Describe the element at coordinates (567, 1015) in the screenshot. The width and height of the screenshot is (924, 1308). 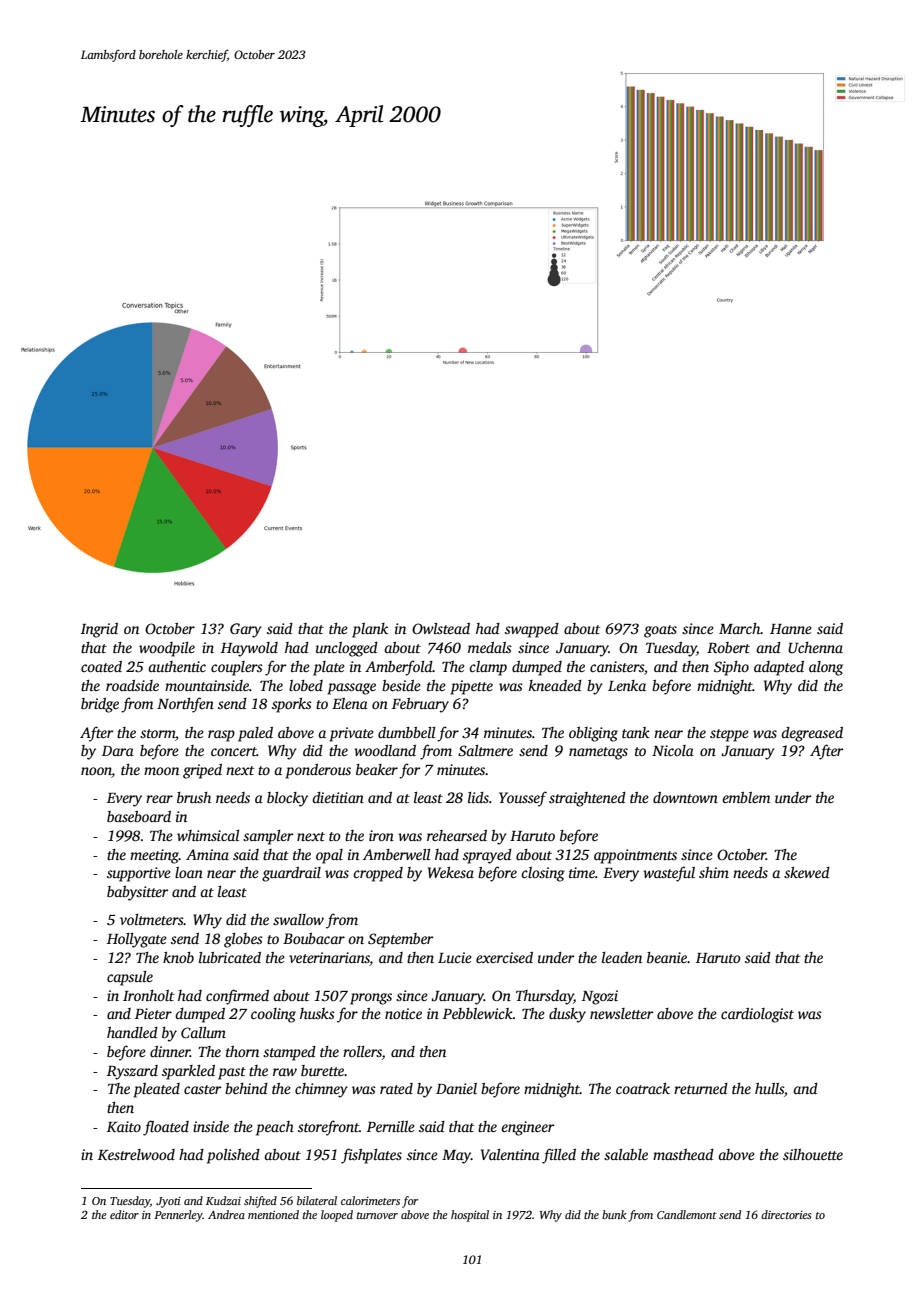
I see `dusky` at that location.
